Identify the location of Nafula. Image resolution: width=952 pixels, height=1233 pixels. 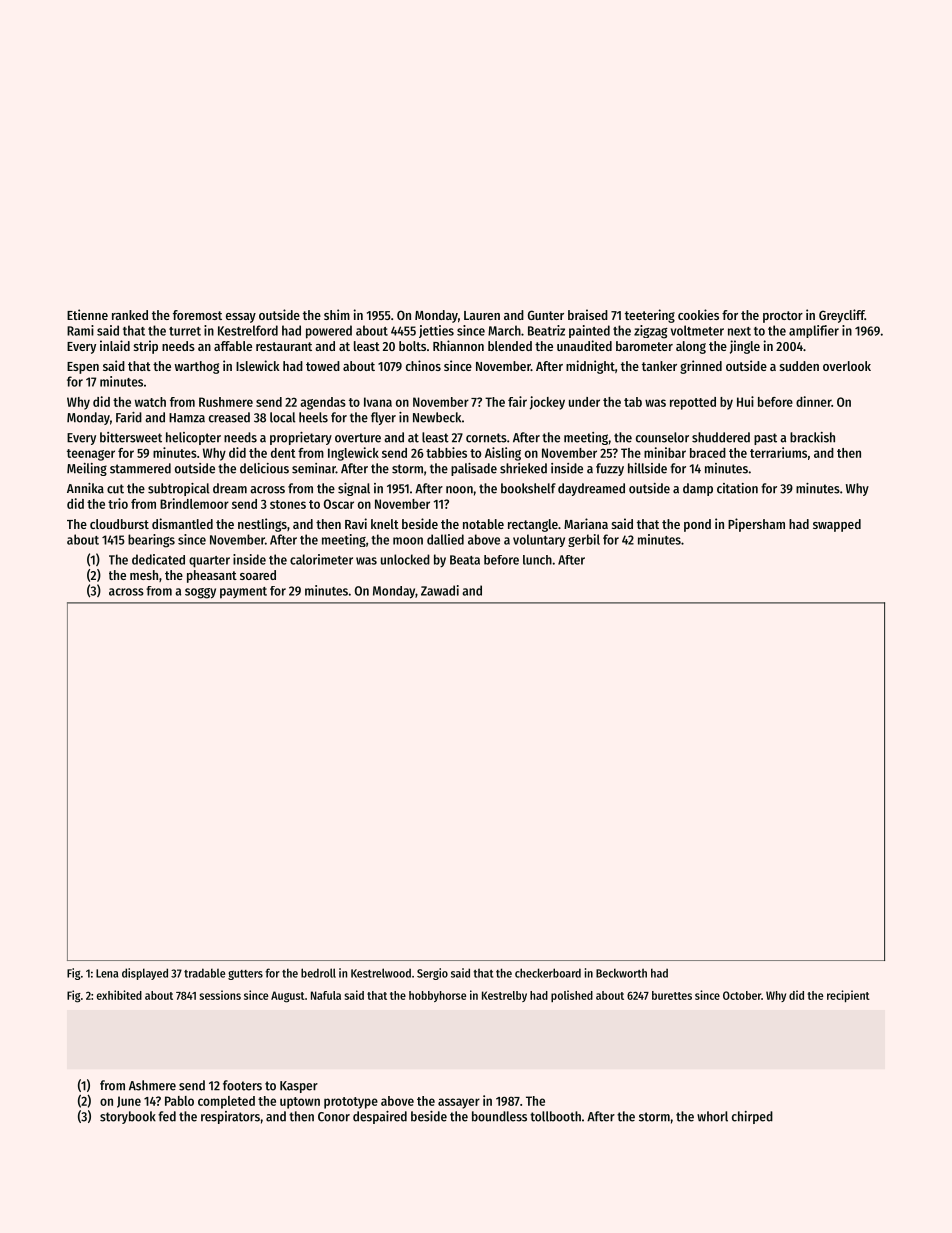
(326, 995).
